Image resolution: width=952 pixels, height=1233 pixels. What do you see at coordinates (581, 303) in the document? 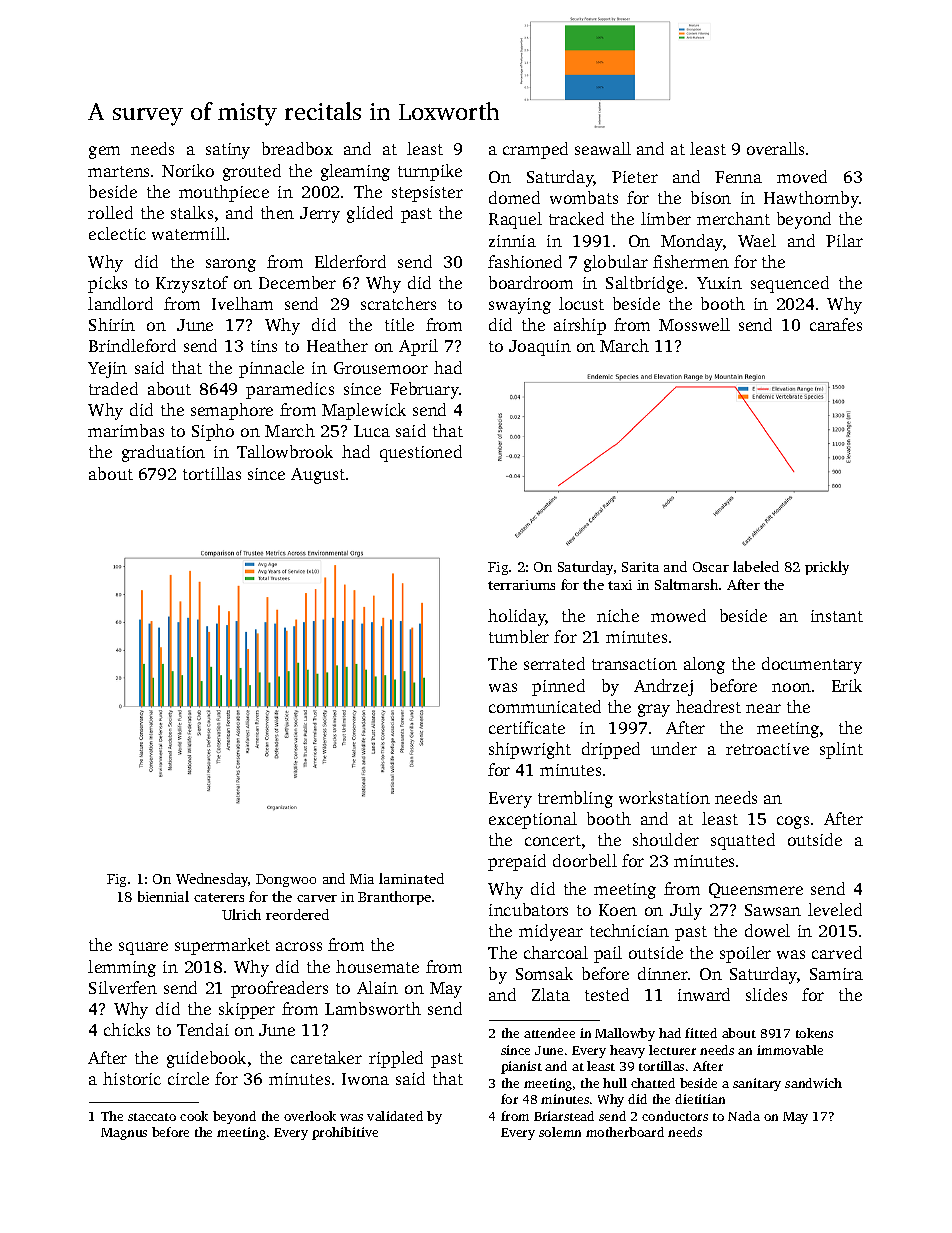
I see `locust` at bounding box center [581, 303].
